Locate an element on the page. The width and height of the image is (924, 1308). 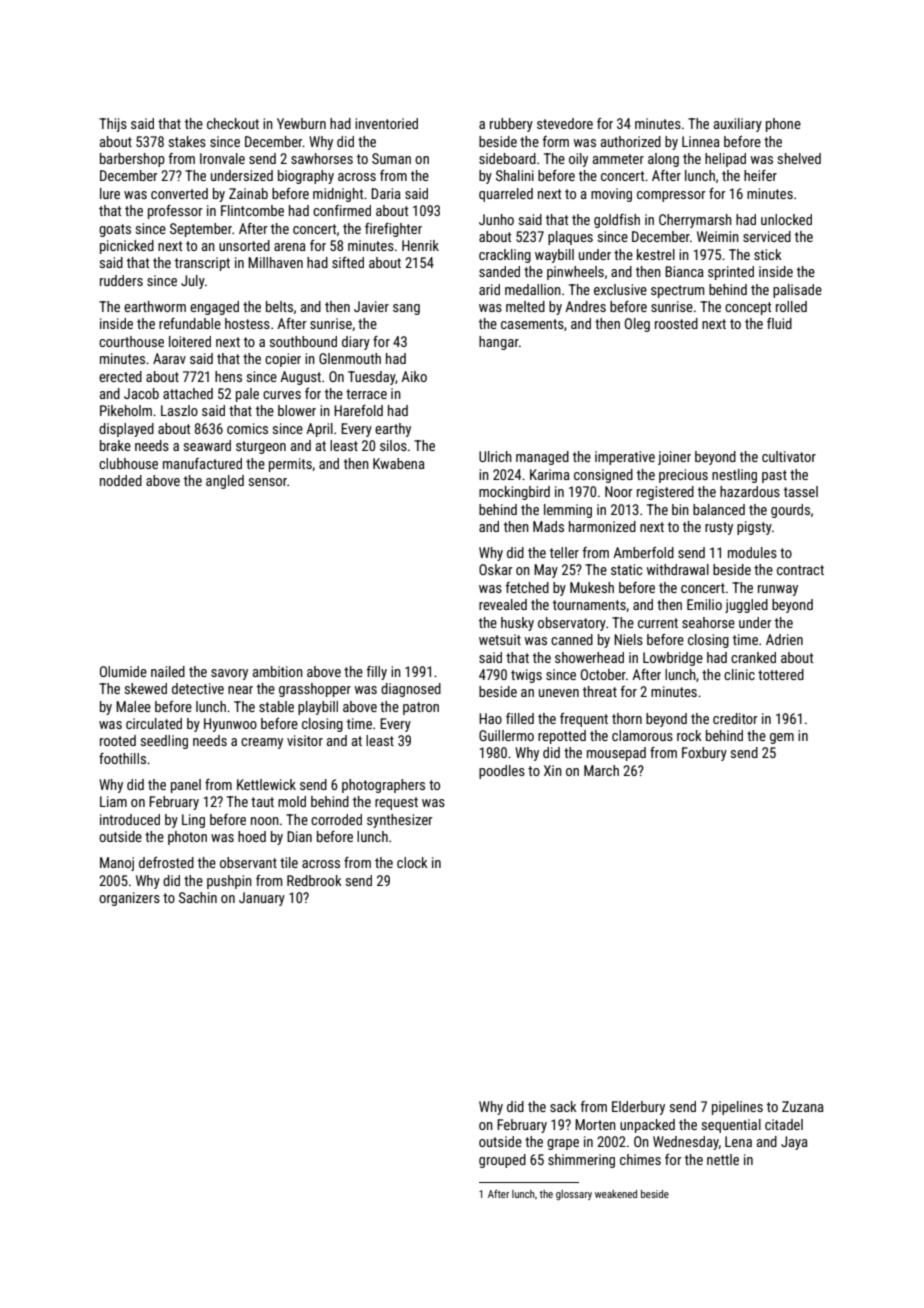
grouped is located at coordinates (502, 1161).
